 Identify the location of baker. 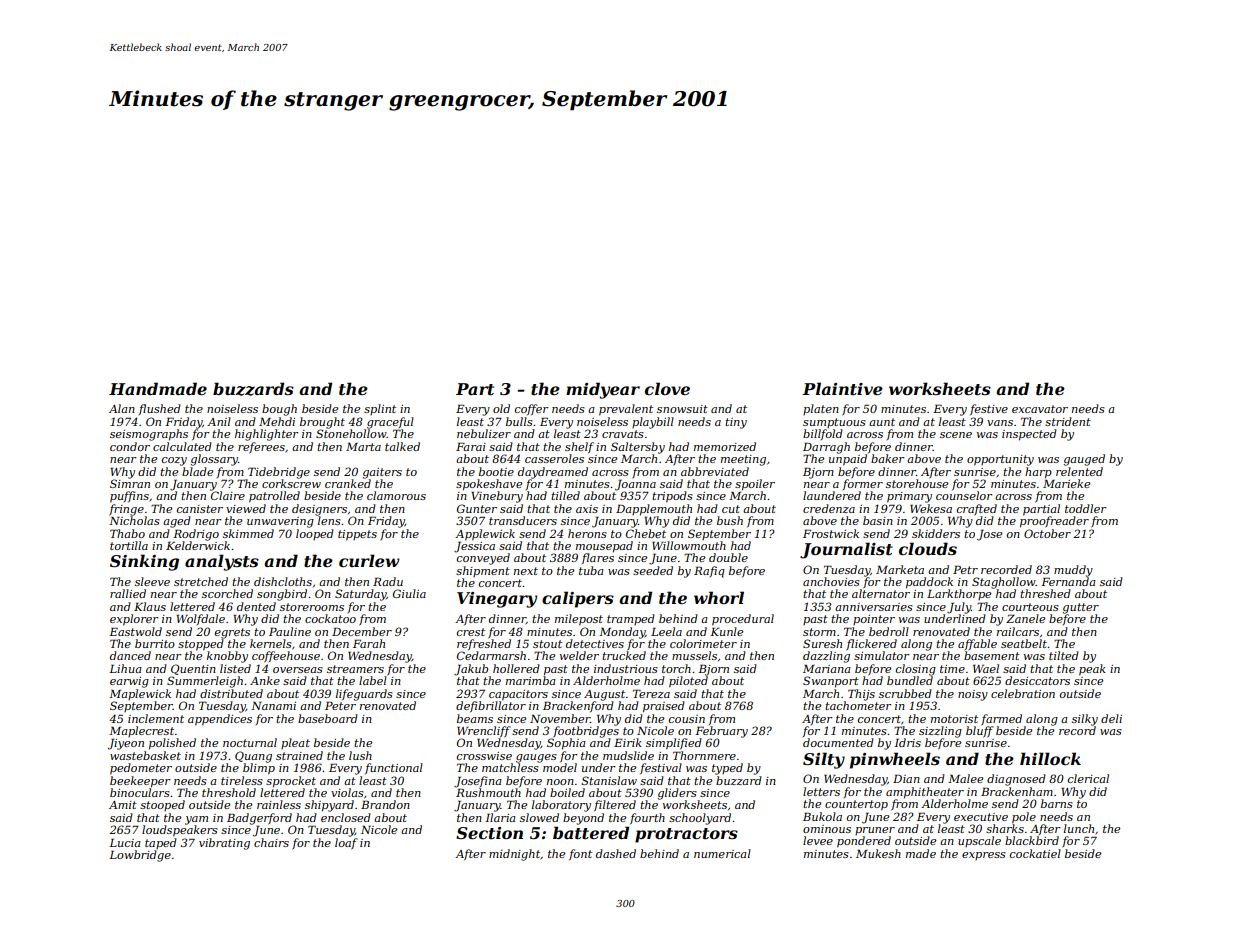
(888, 458).
